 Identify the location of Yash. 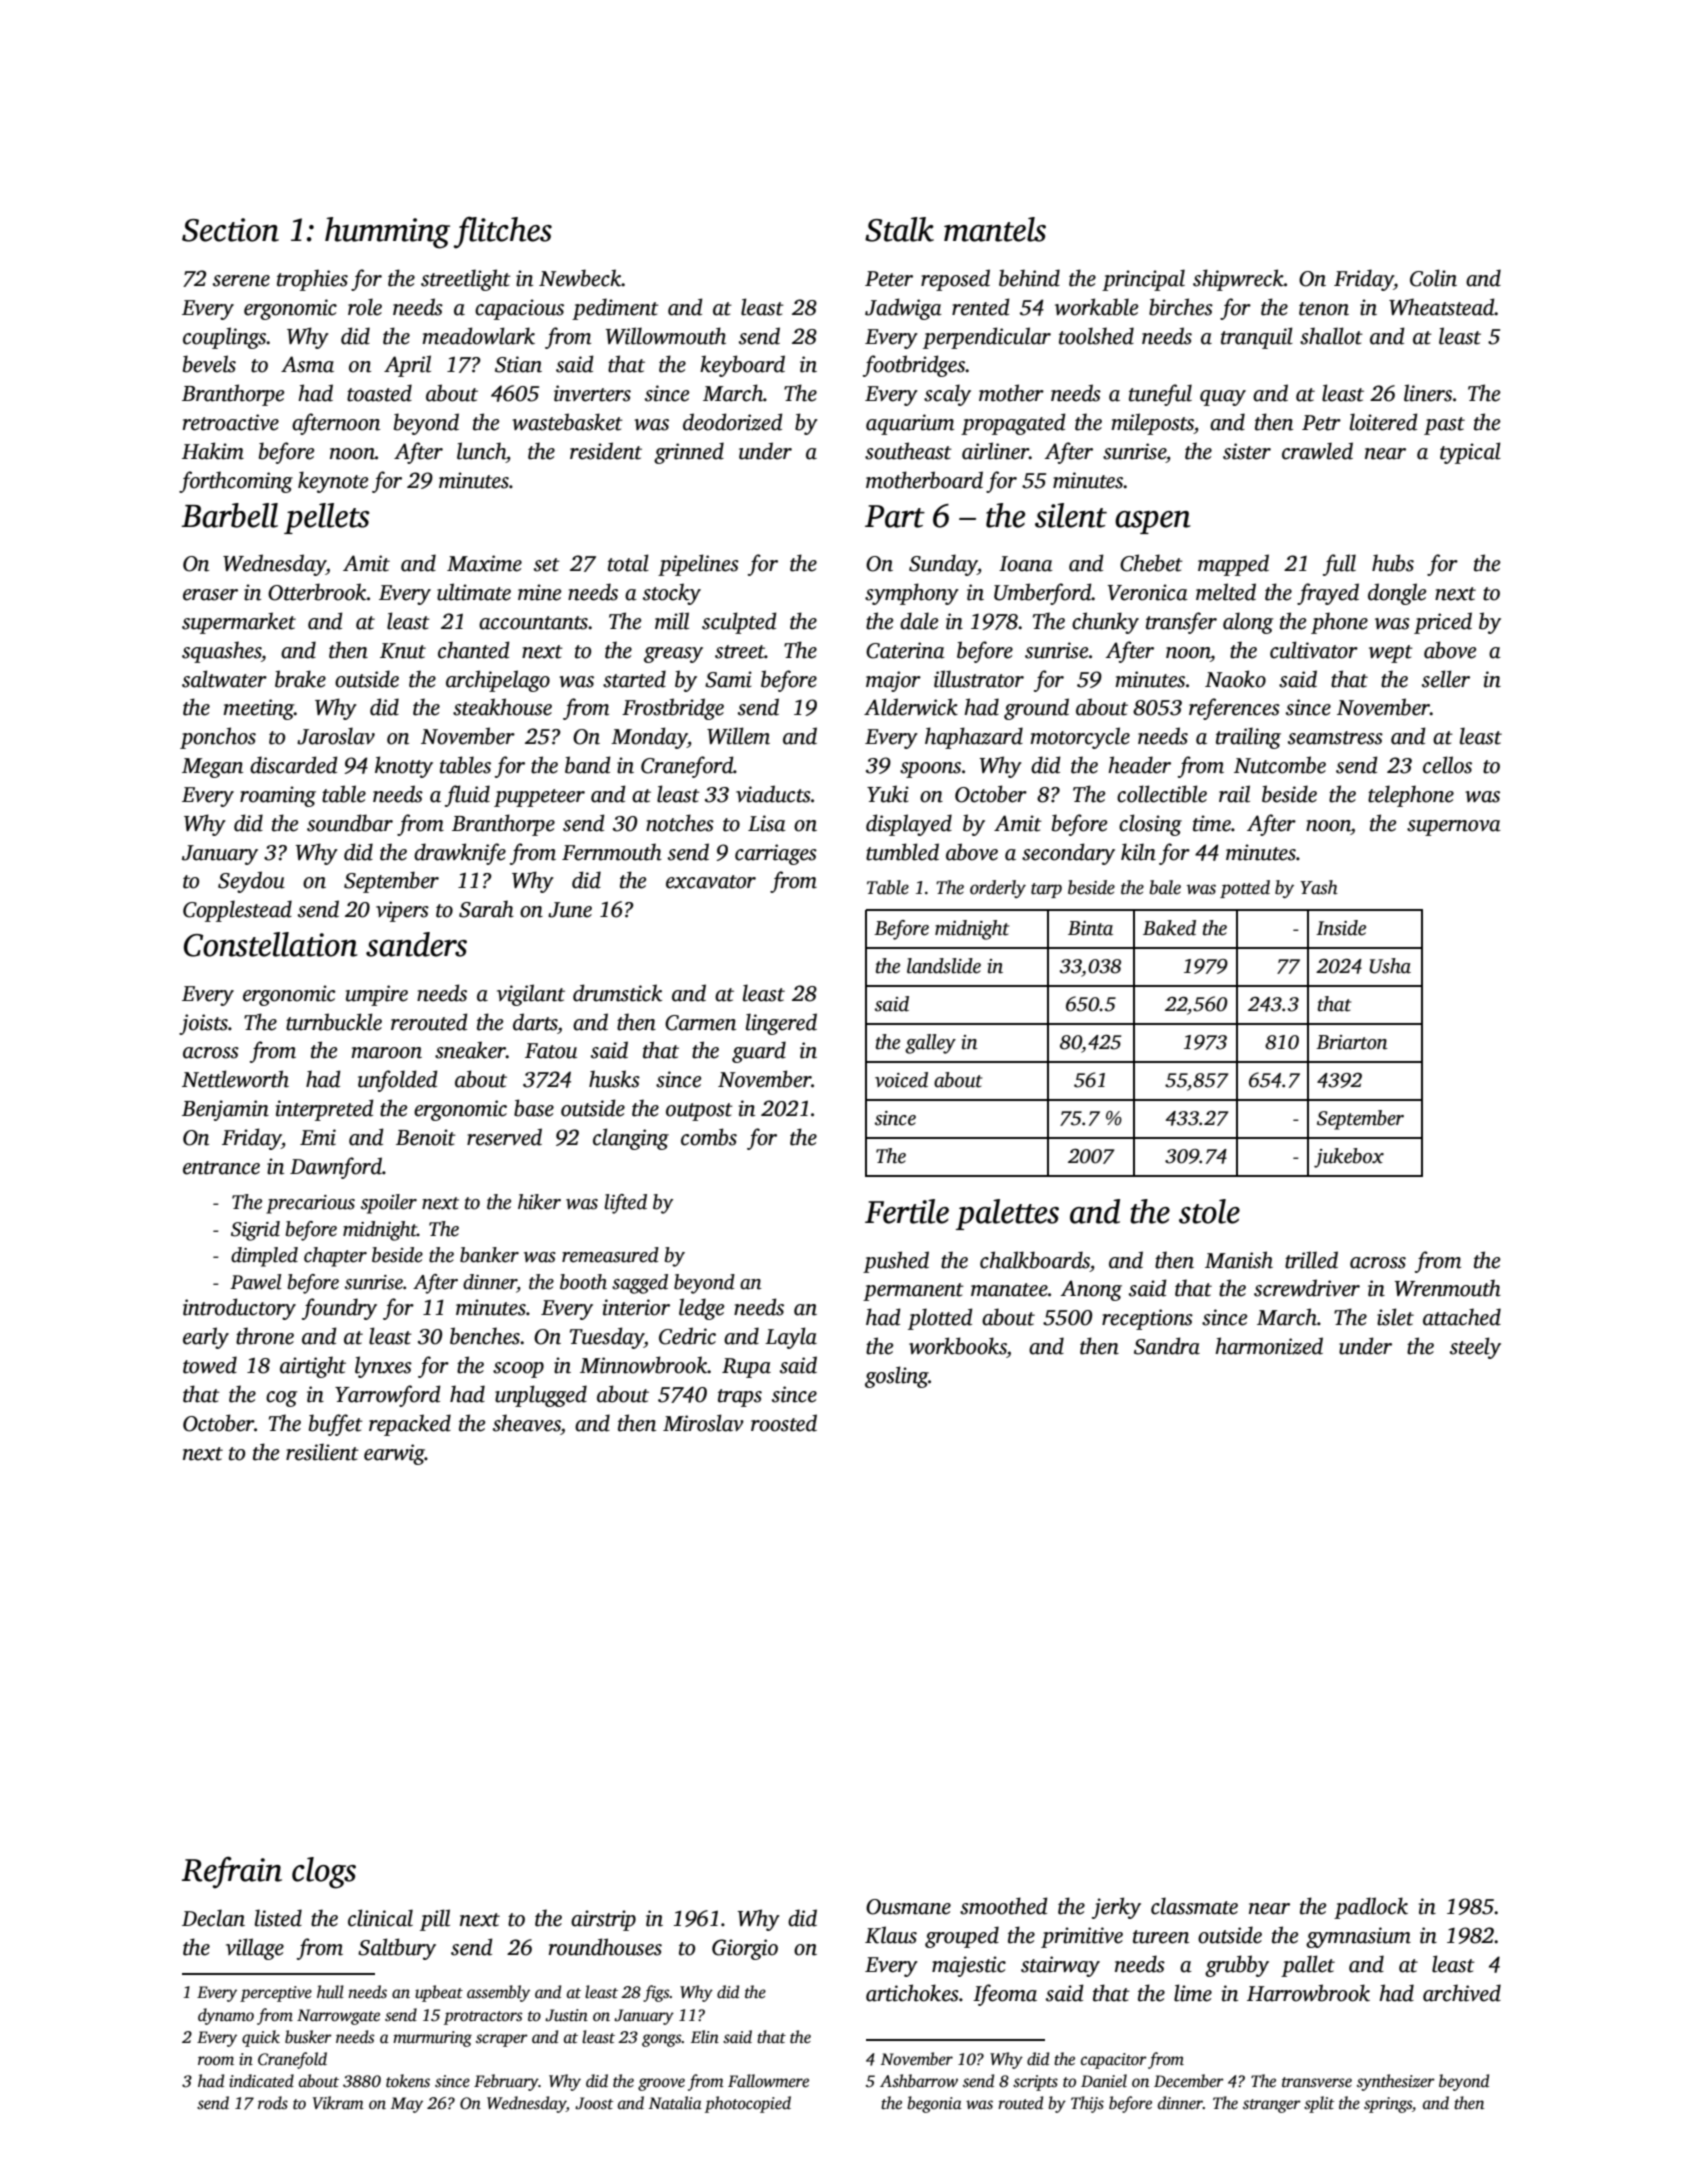
(1319, 887).
